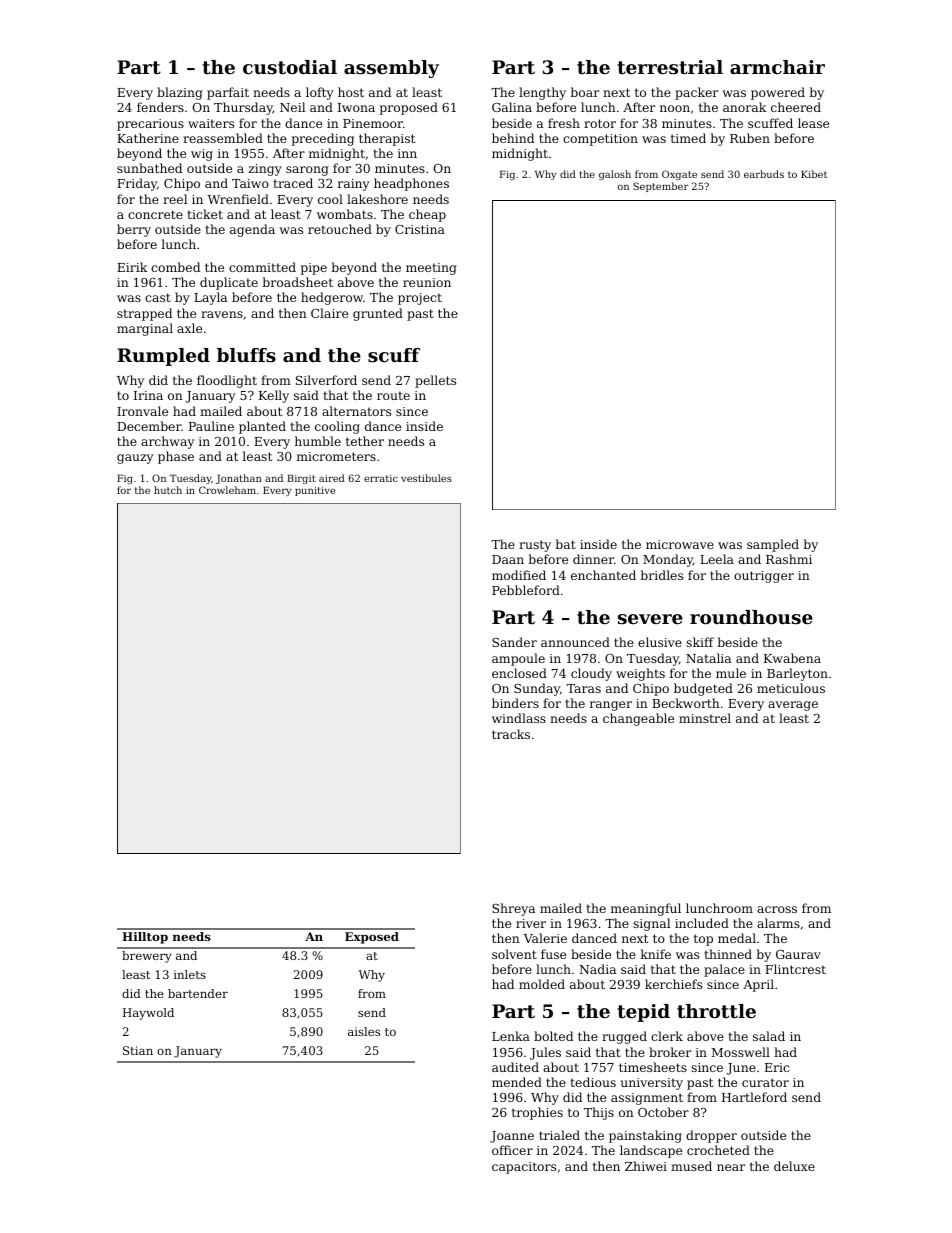  What do you see at coordinates (797, 674) in the screenshot?
I see `Barleyton` at bounding box center [797, 674].
